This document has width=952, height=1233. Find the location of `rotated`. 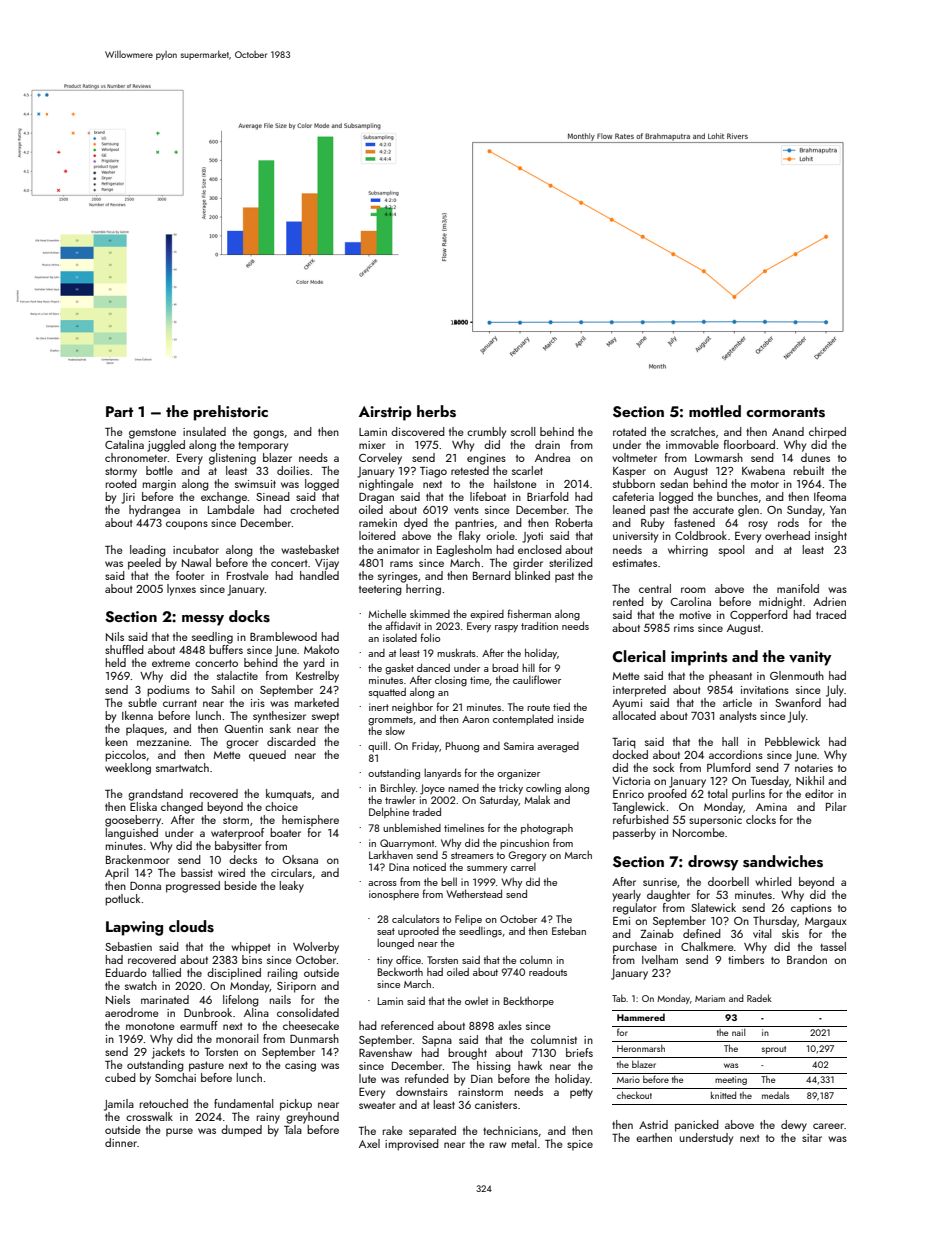

rotated is located at coordinates (629, 431).
